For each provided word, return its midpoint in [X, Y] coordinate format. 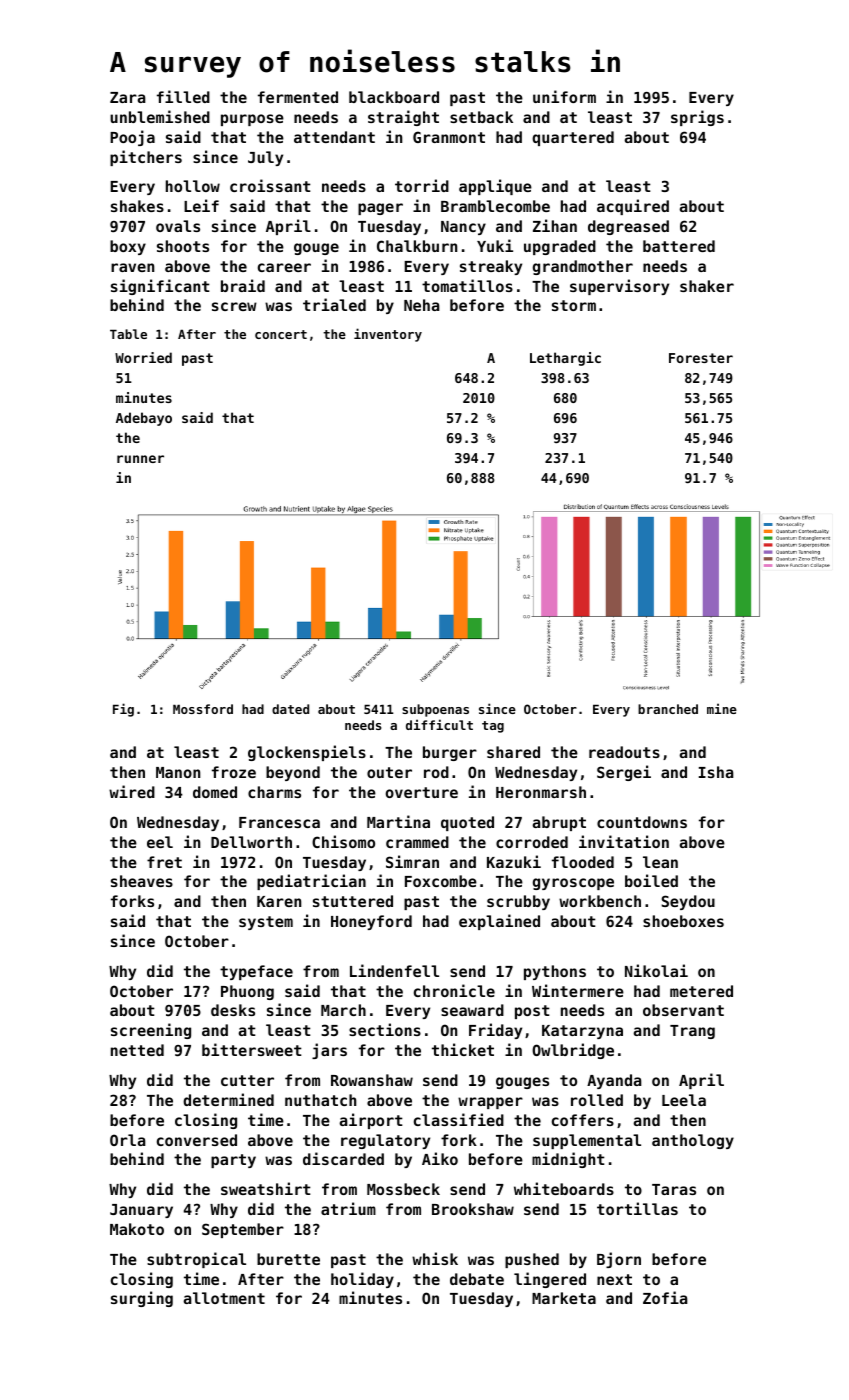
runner [140, 459]
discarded [343, 1158]
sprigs [697, 118]
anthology [693, 1141]
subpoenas [435, 710]
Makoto [137, 1229]
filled [183, 96]
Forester [701, 358]
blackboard [394, 97]
